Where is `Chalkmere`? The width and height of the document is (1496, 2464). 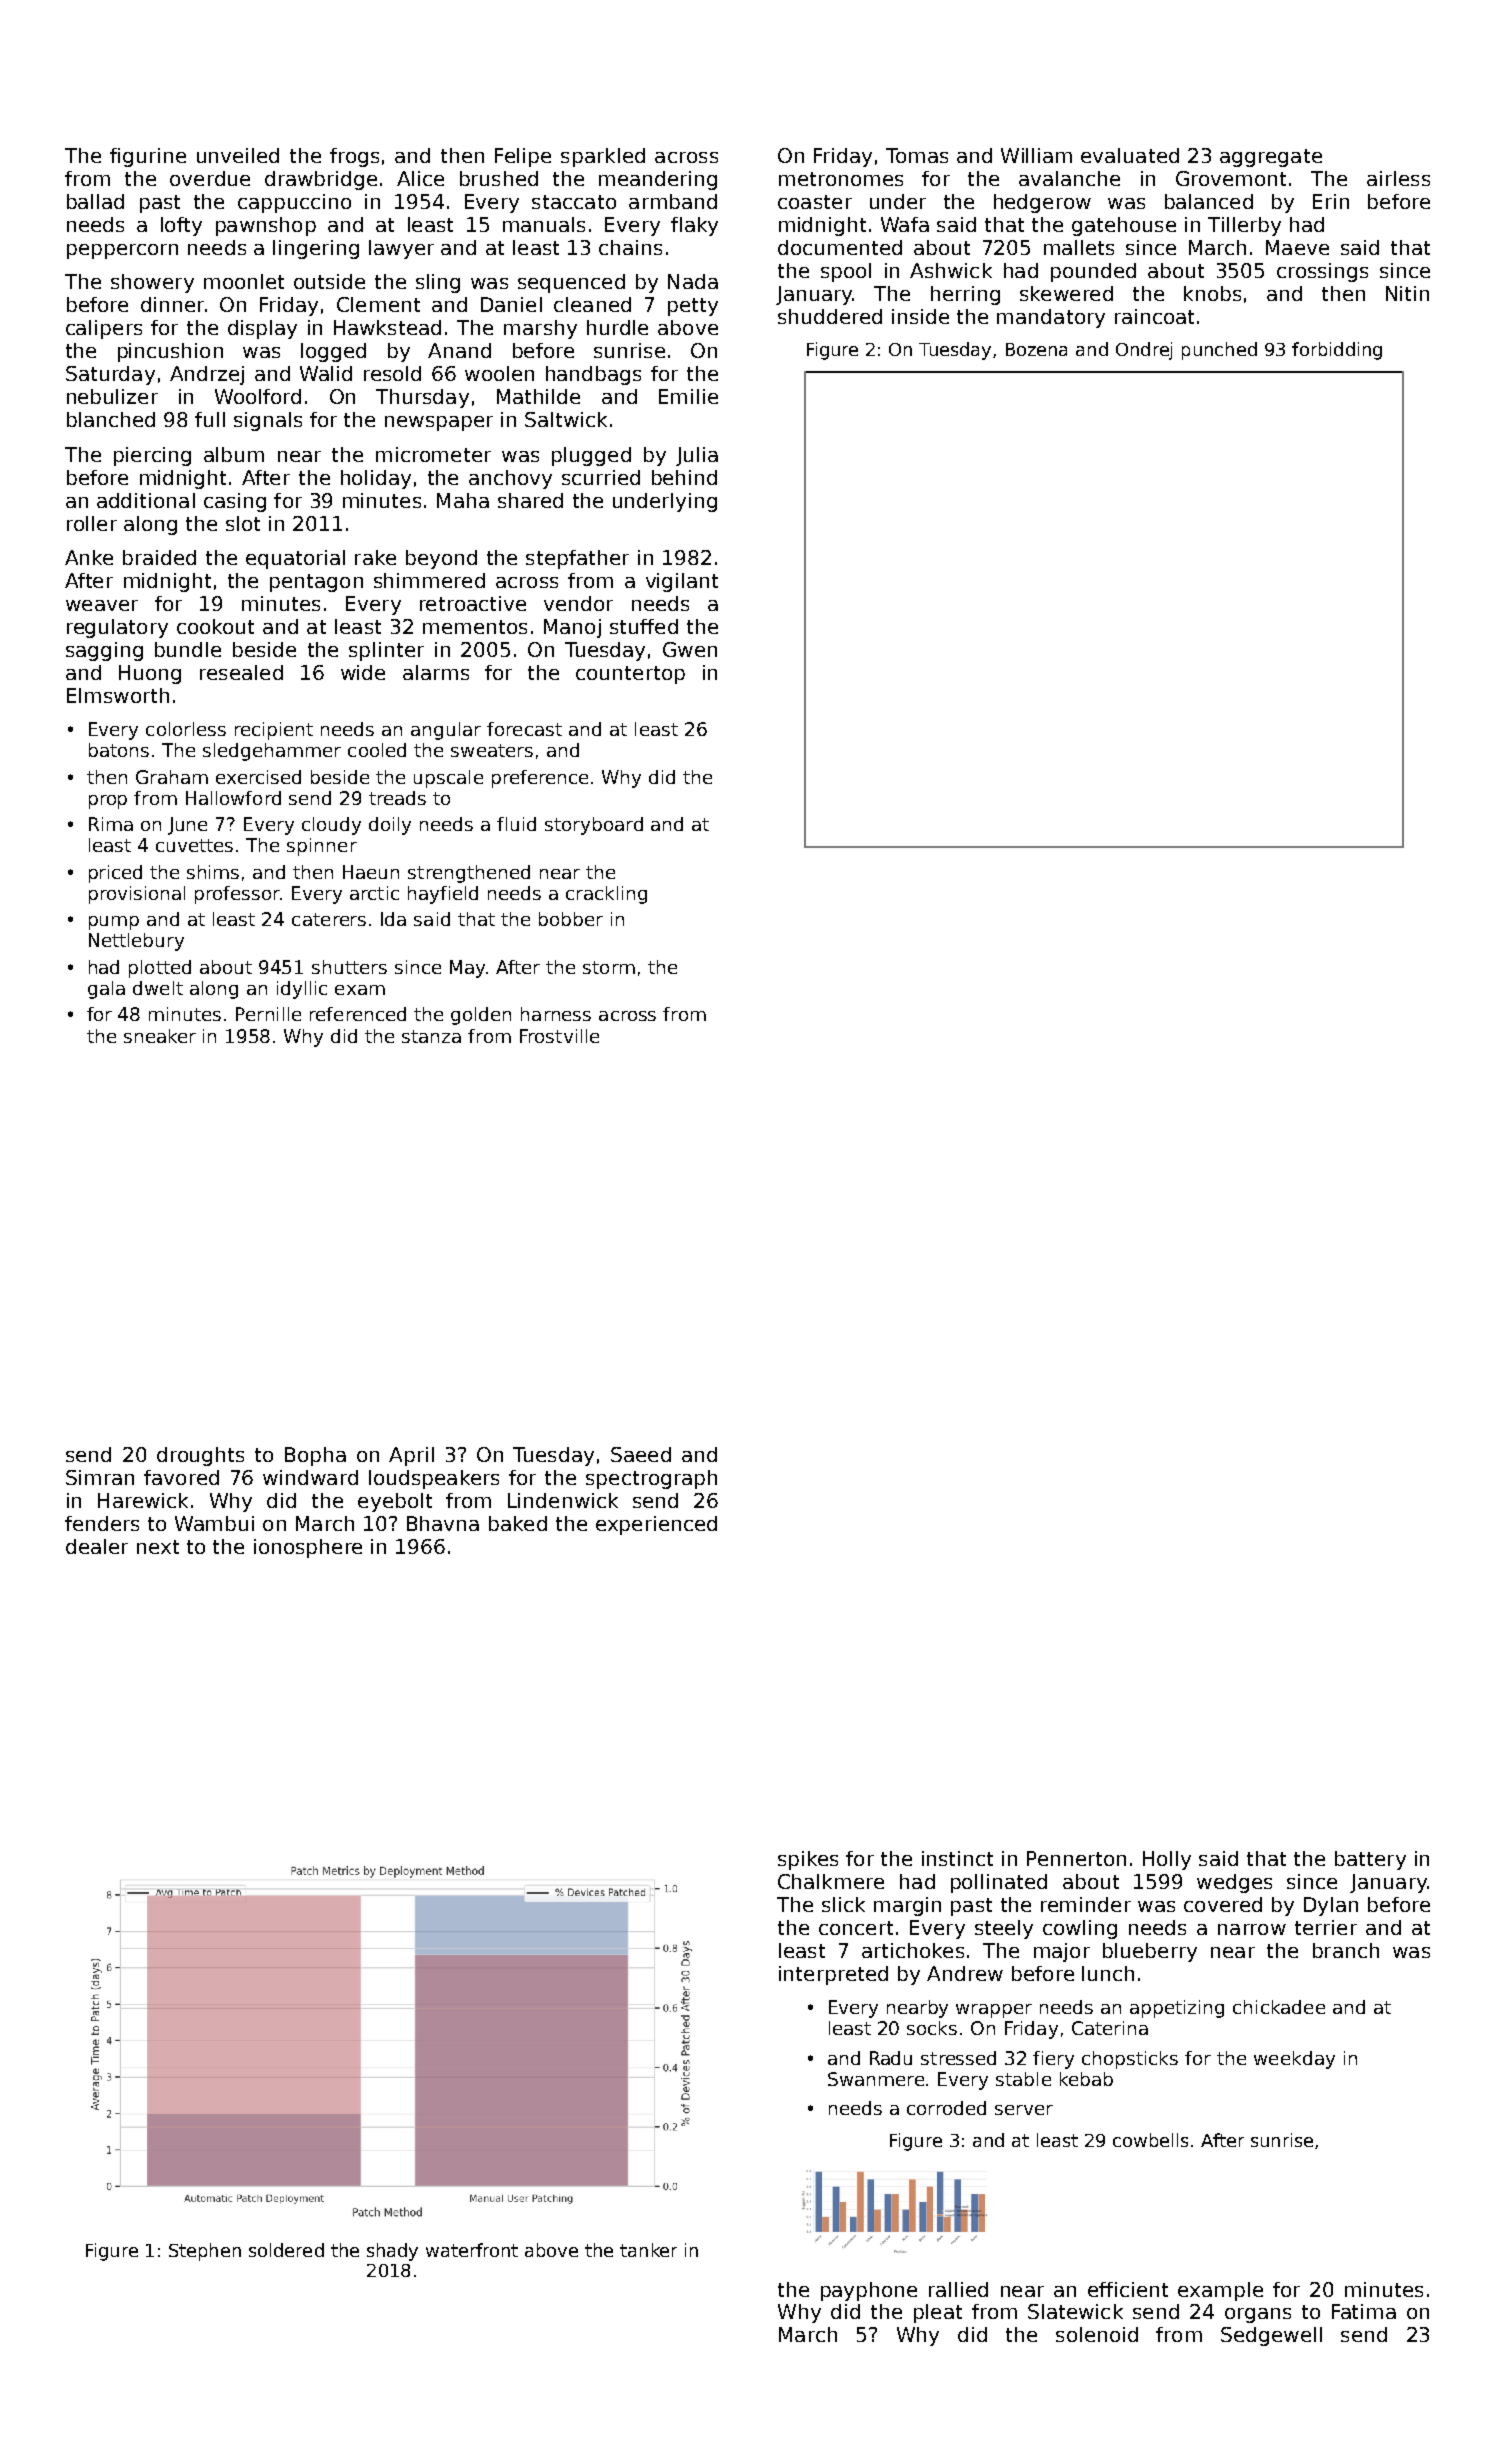
Chalkmere is located at coordinates (831, 1881).
